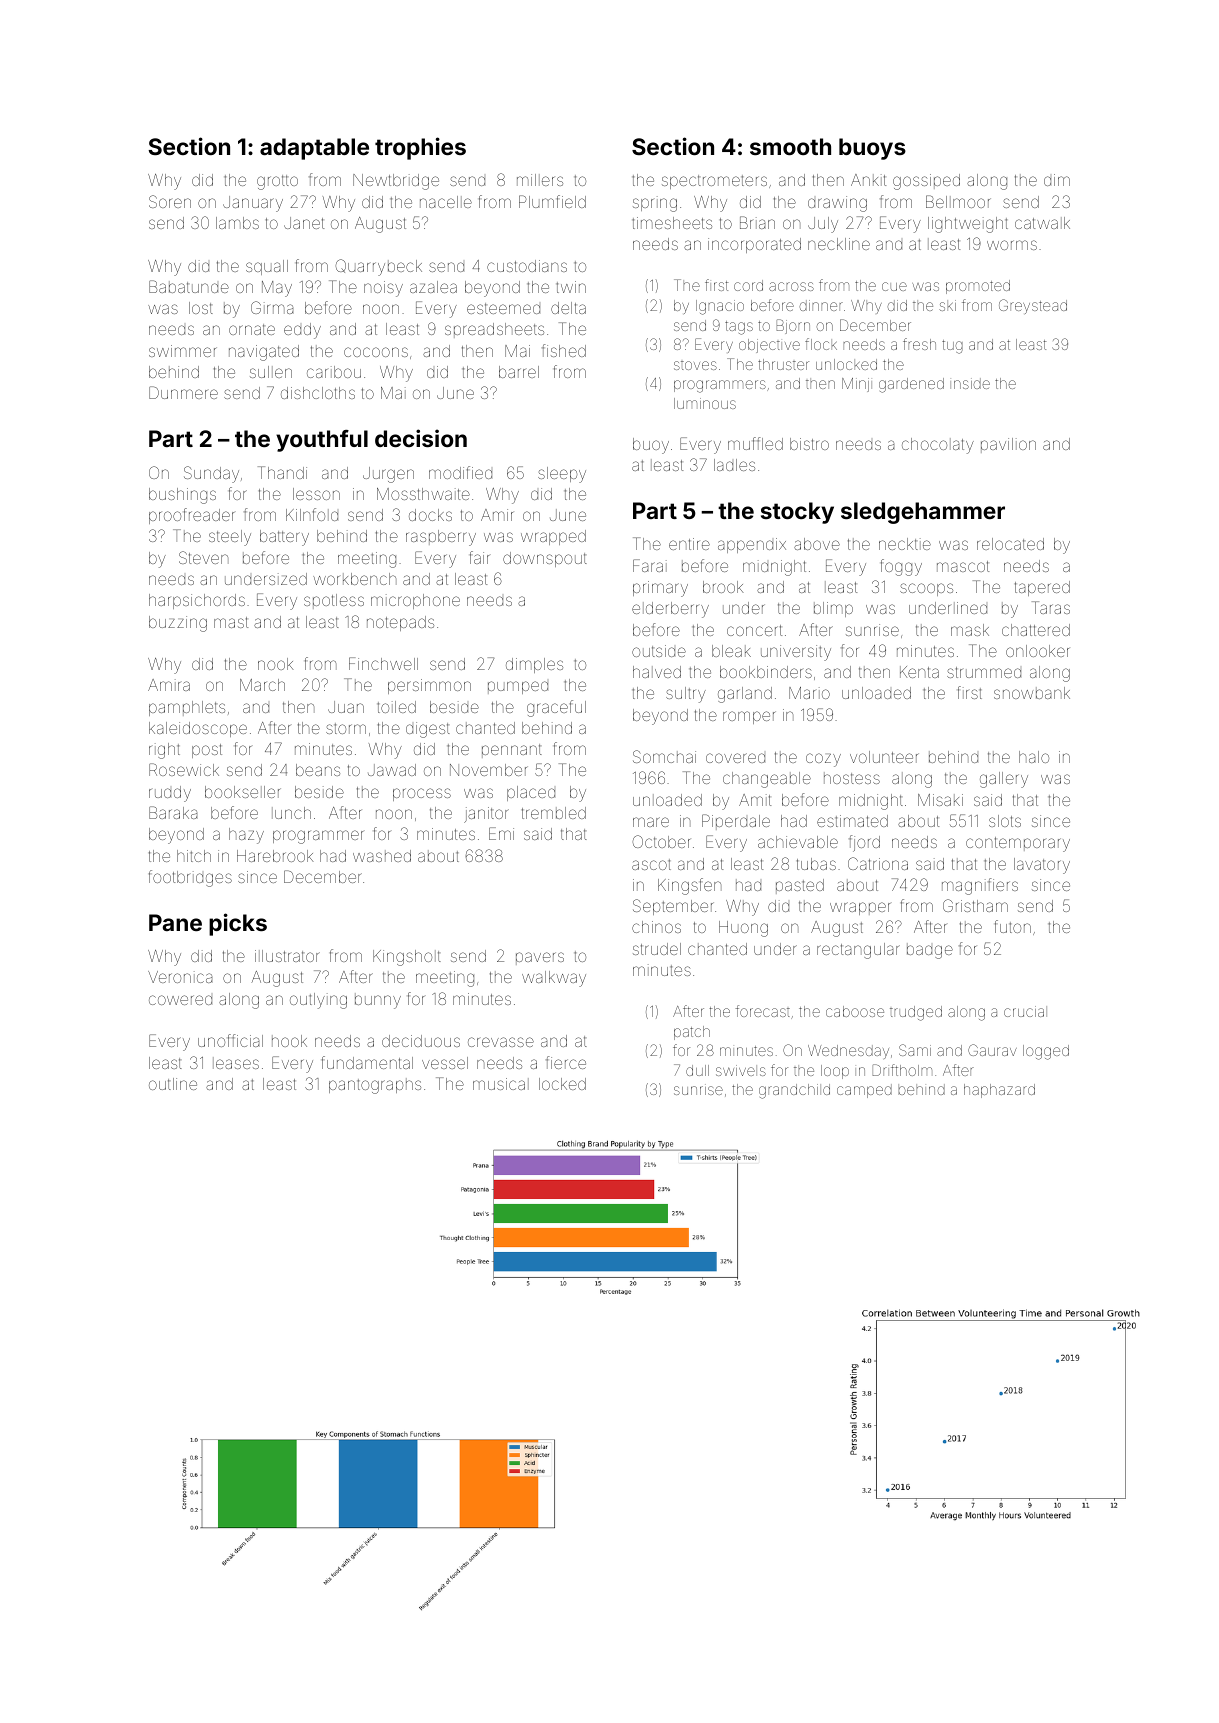 The image size is (1219, 1723). I want to click on strummed, so click(984, 672).
